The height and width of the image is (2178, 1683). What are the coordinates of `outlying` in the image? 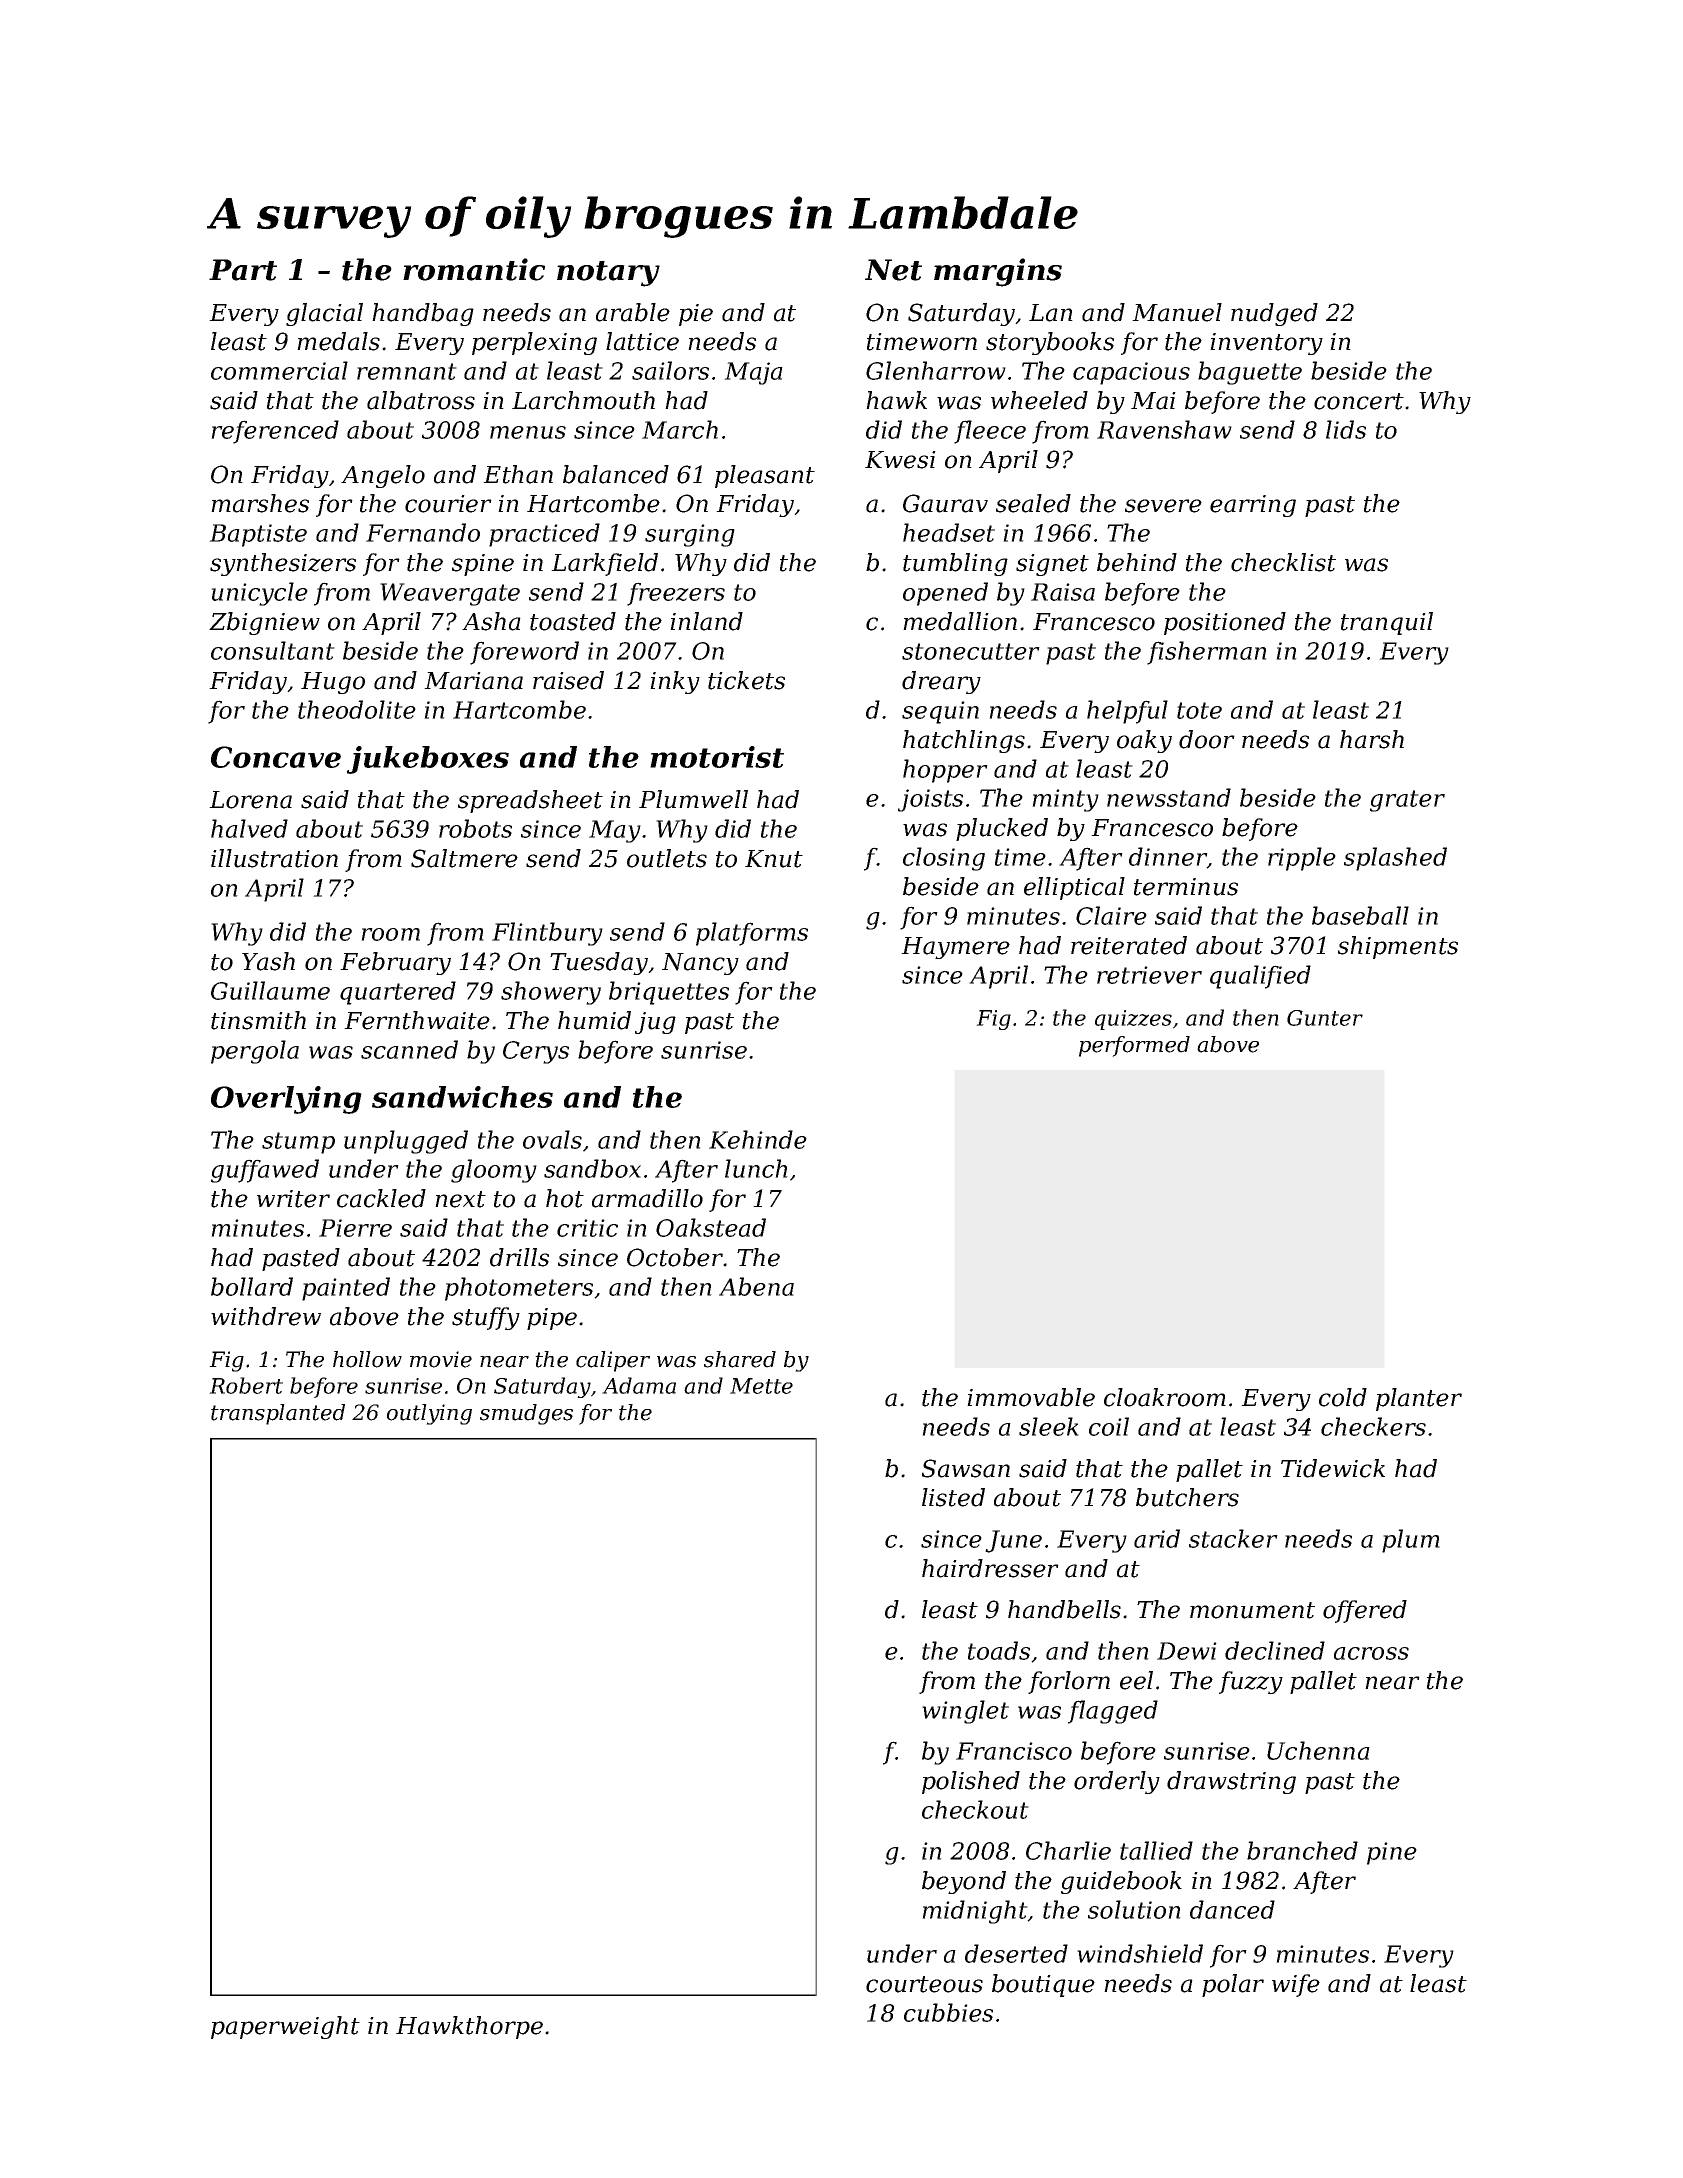 It's located at (429, 1414).
